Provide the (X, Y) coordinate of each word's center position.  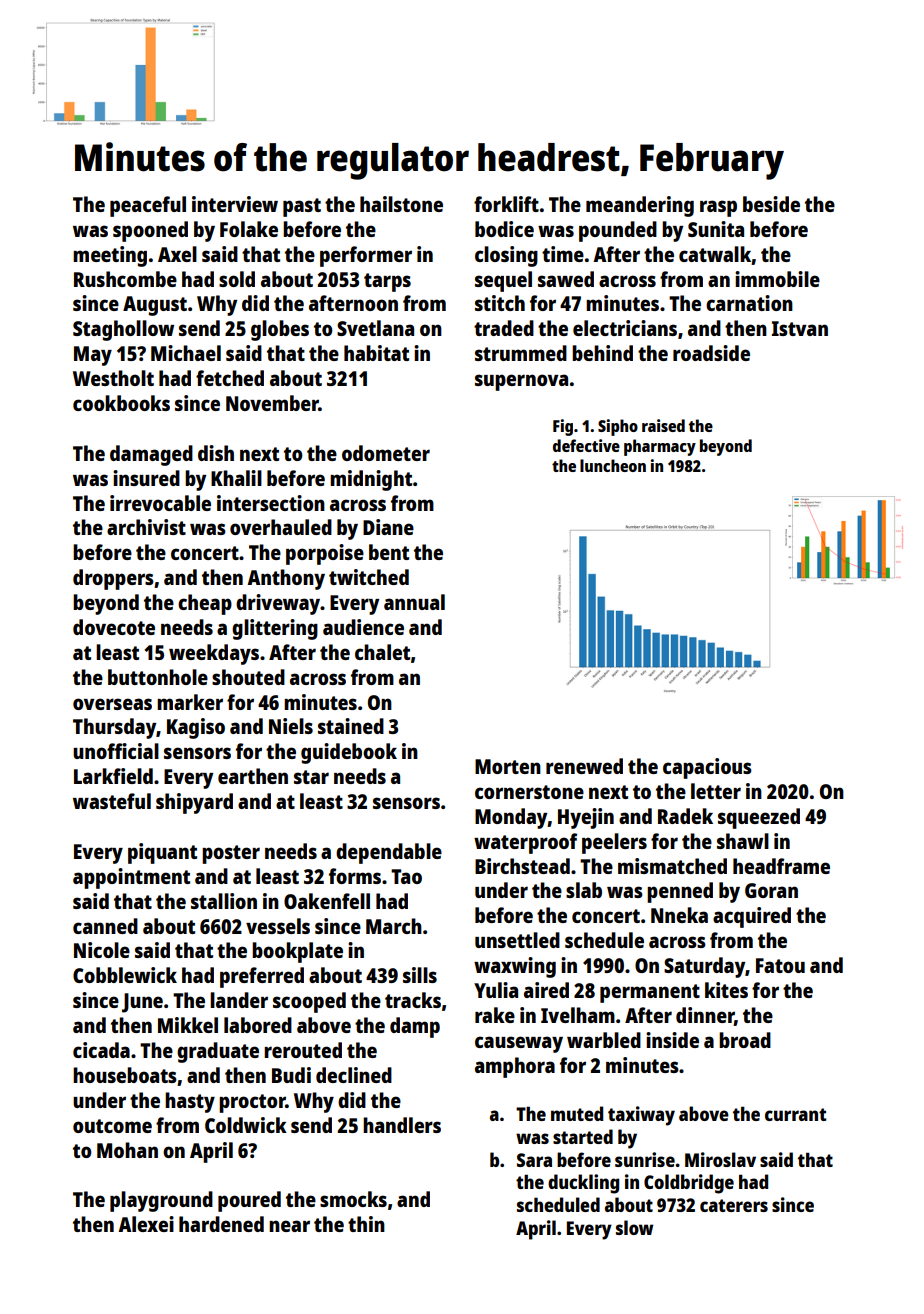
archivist (146, 527)
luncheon (613, 465)
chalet (382, 652)
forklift (506, 204)
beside (771, 204)
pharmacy (660, 447)
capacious (707, 768)
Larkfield (113, 776)
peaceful (148, 206)
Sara (534, 1160)
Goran (771, 890)
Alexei (146, 1224)
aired (546, 990)
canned (105, 926)
